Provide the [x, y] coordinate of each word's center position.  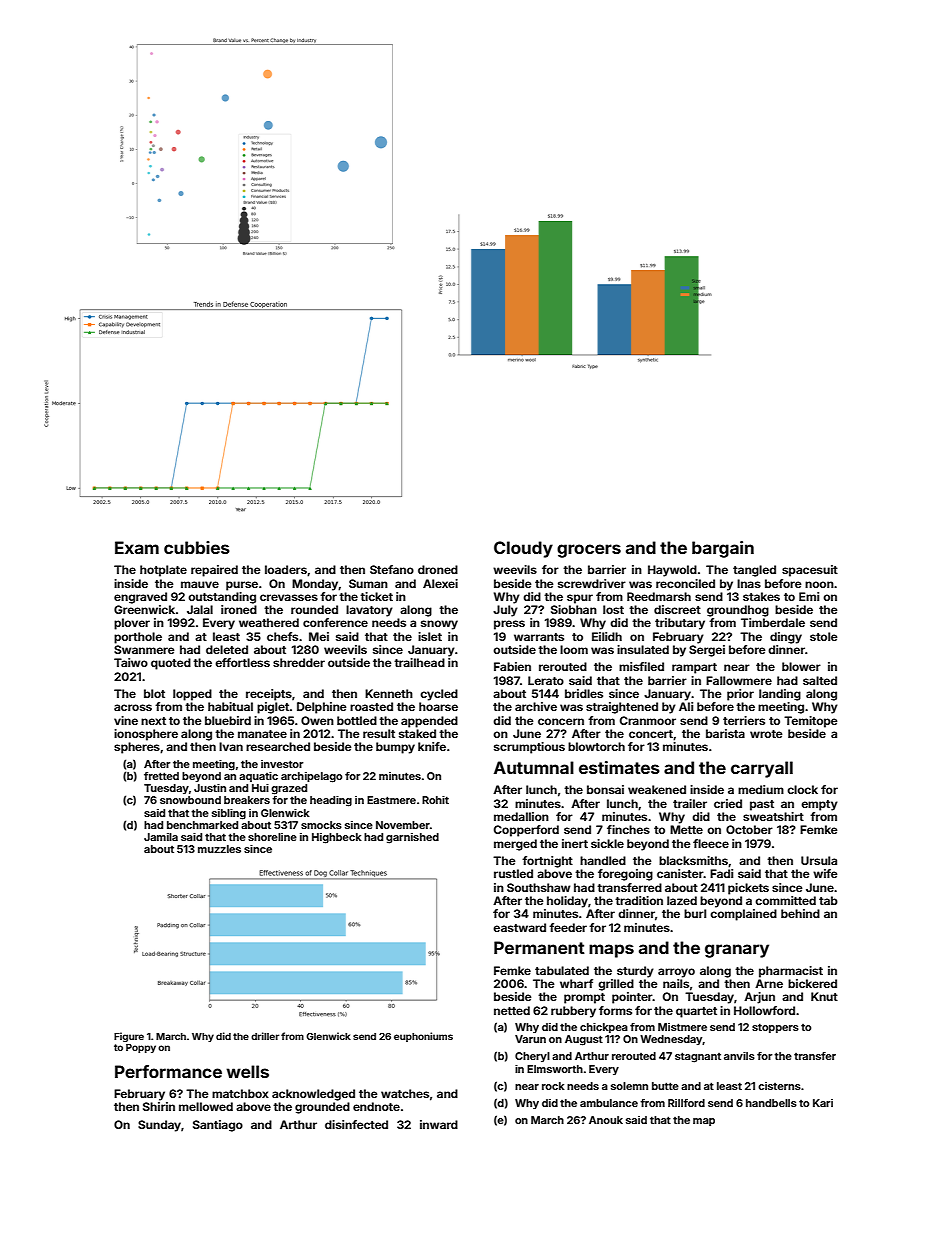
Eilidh [607, 636]
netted [512, 1010]
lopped [192, 695]
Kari [823, 1103]
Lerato [546, 680]
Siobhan [574, 609]
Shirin [159, 1106]
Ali [686, 706]
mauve [200, 584]
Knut [824, 996]
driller [265, 1036]
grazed [289, 789]
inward [439, 1124]
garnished [412, 838]
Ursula [819, 860]
